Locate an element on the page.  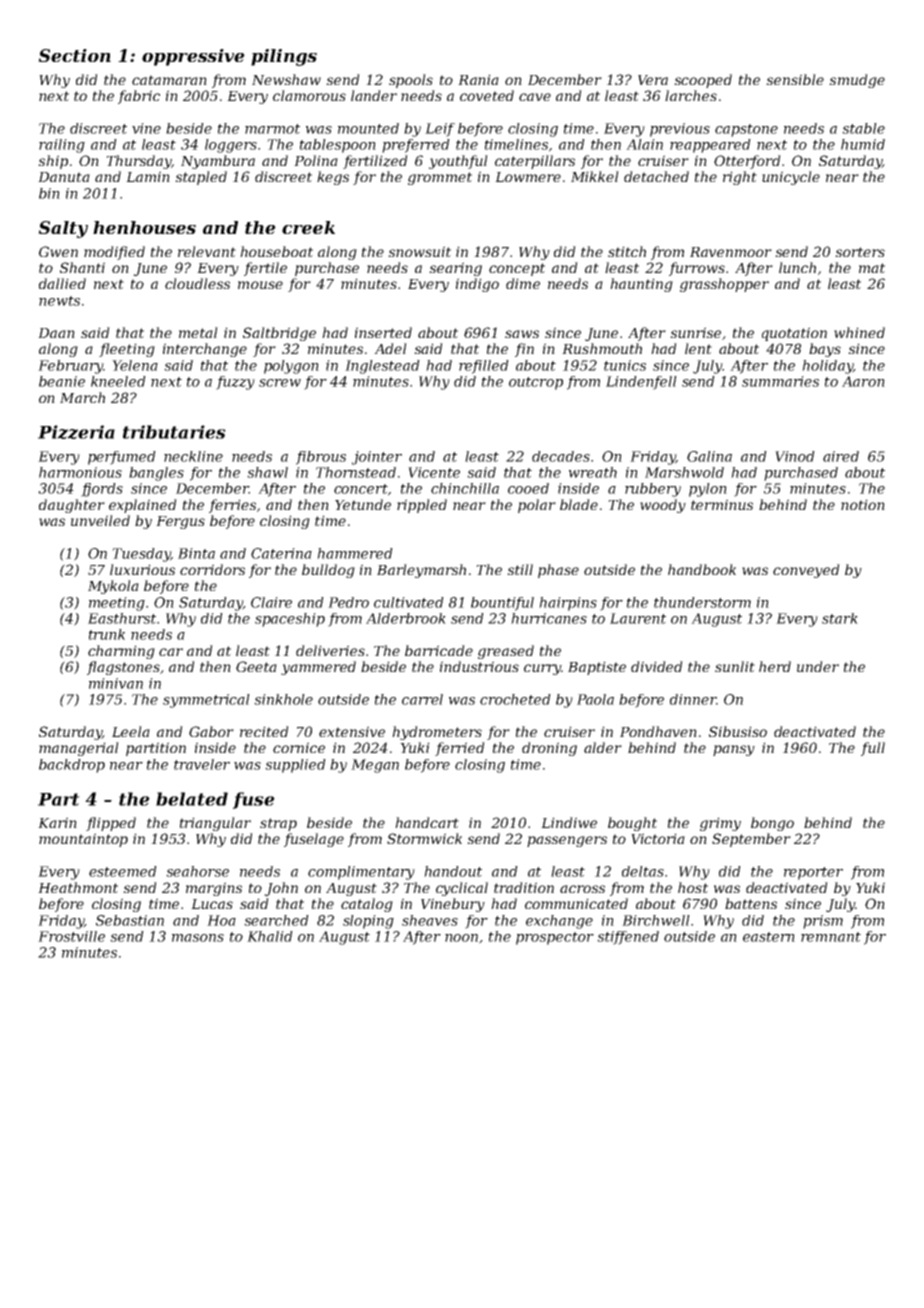
stable is located at coordinates (863, 128).
